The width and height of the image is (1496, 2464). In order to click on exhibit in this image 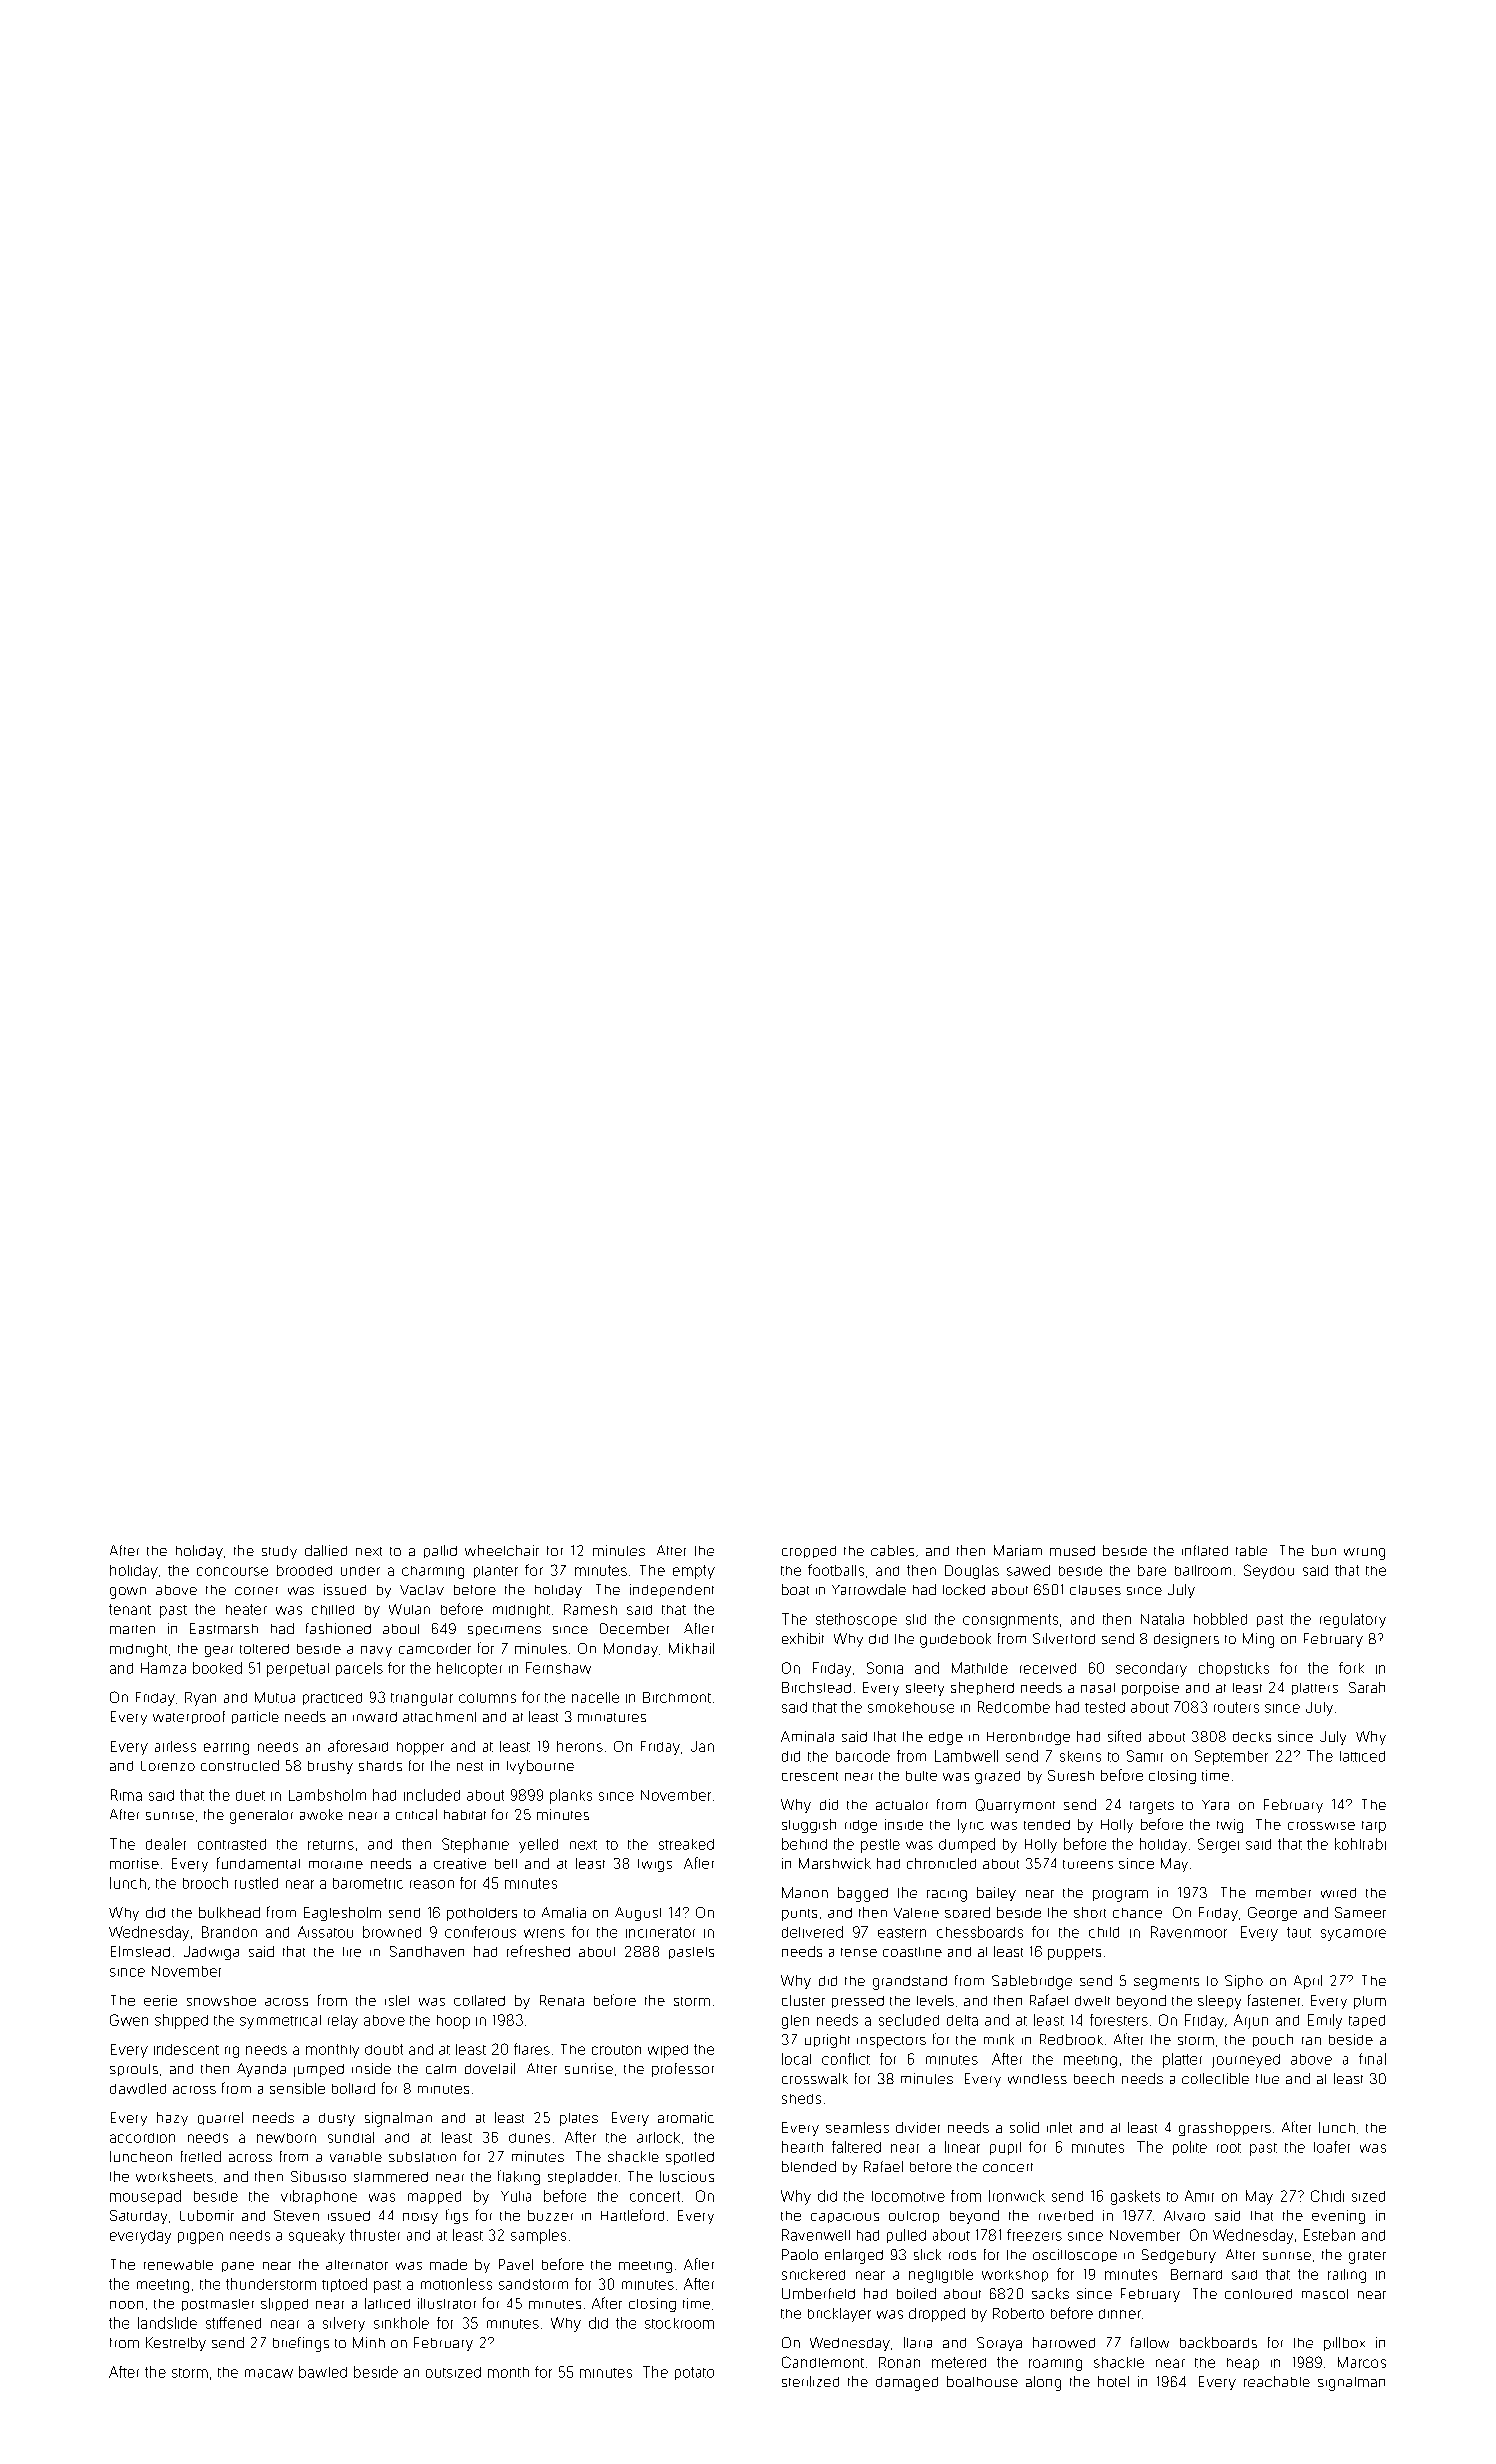, I will do `click(803, 1638)`.
